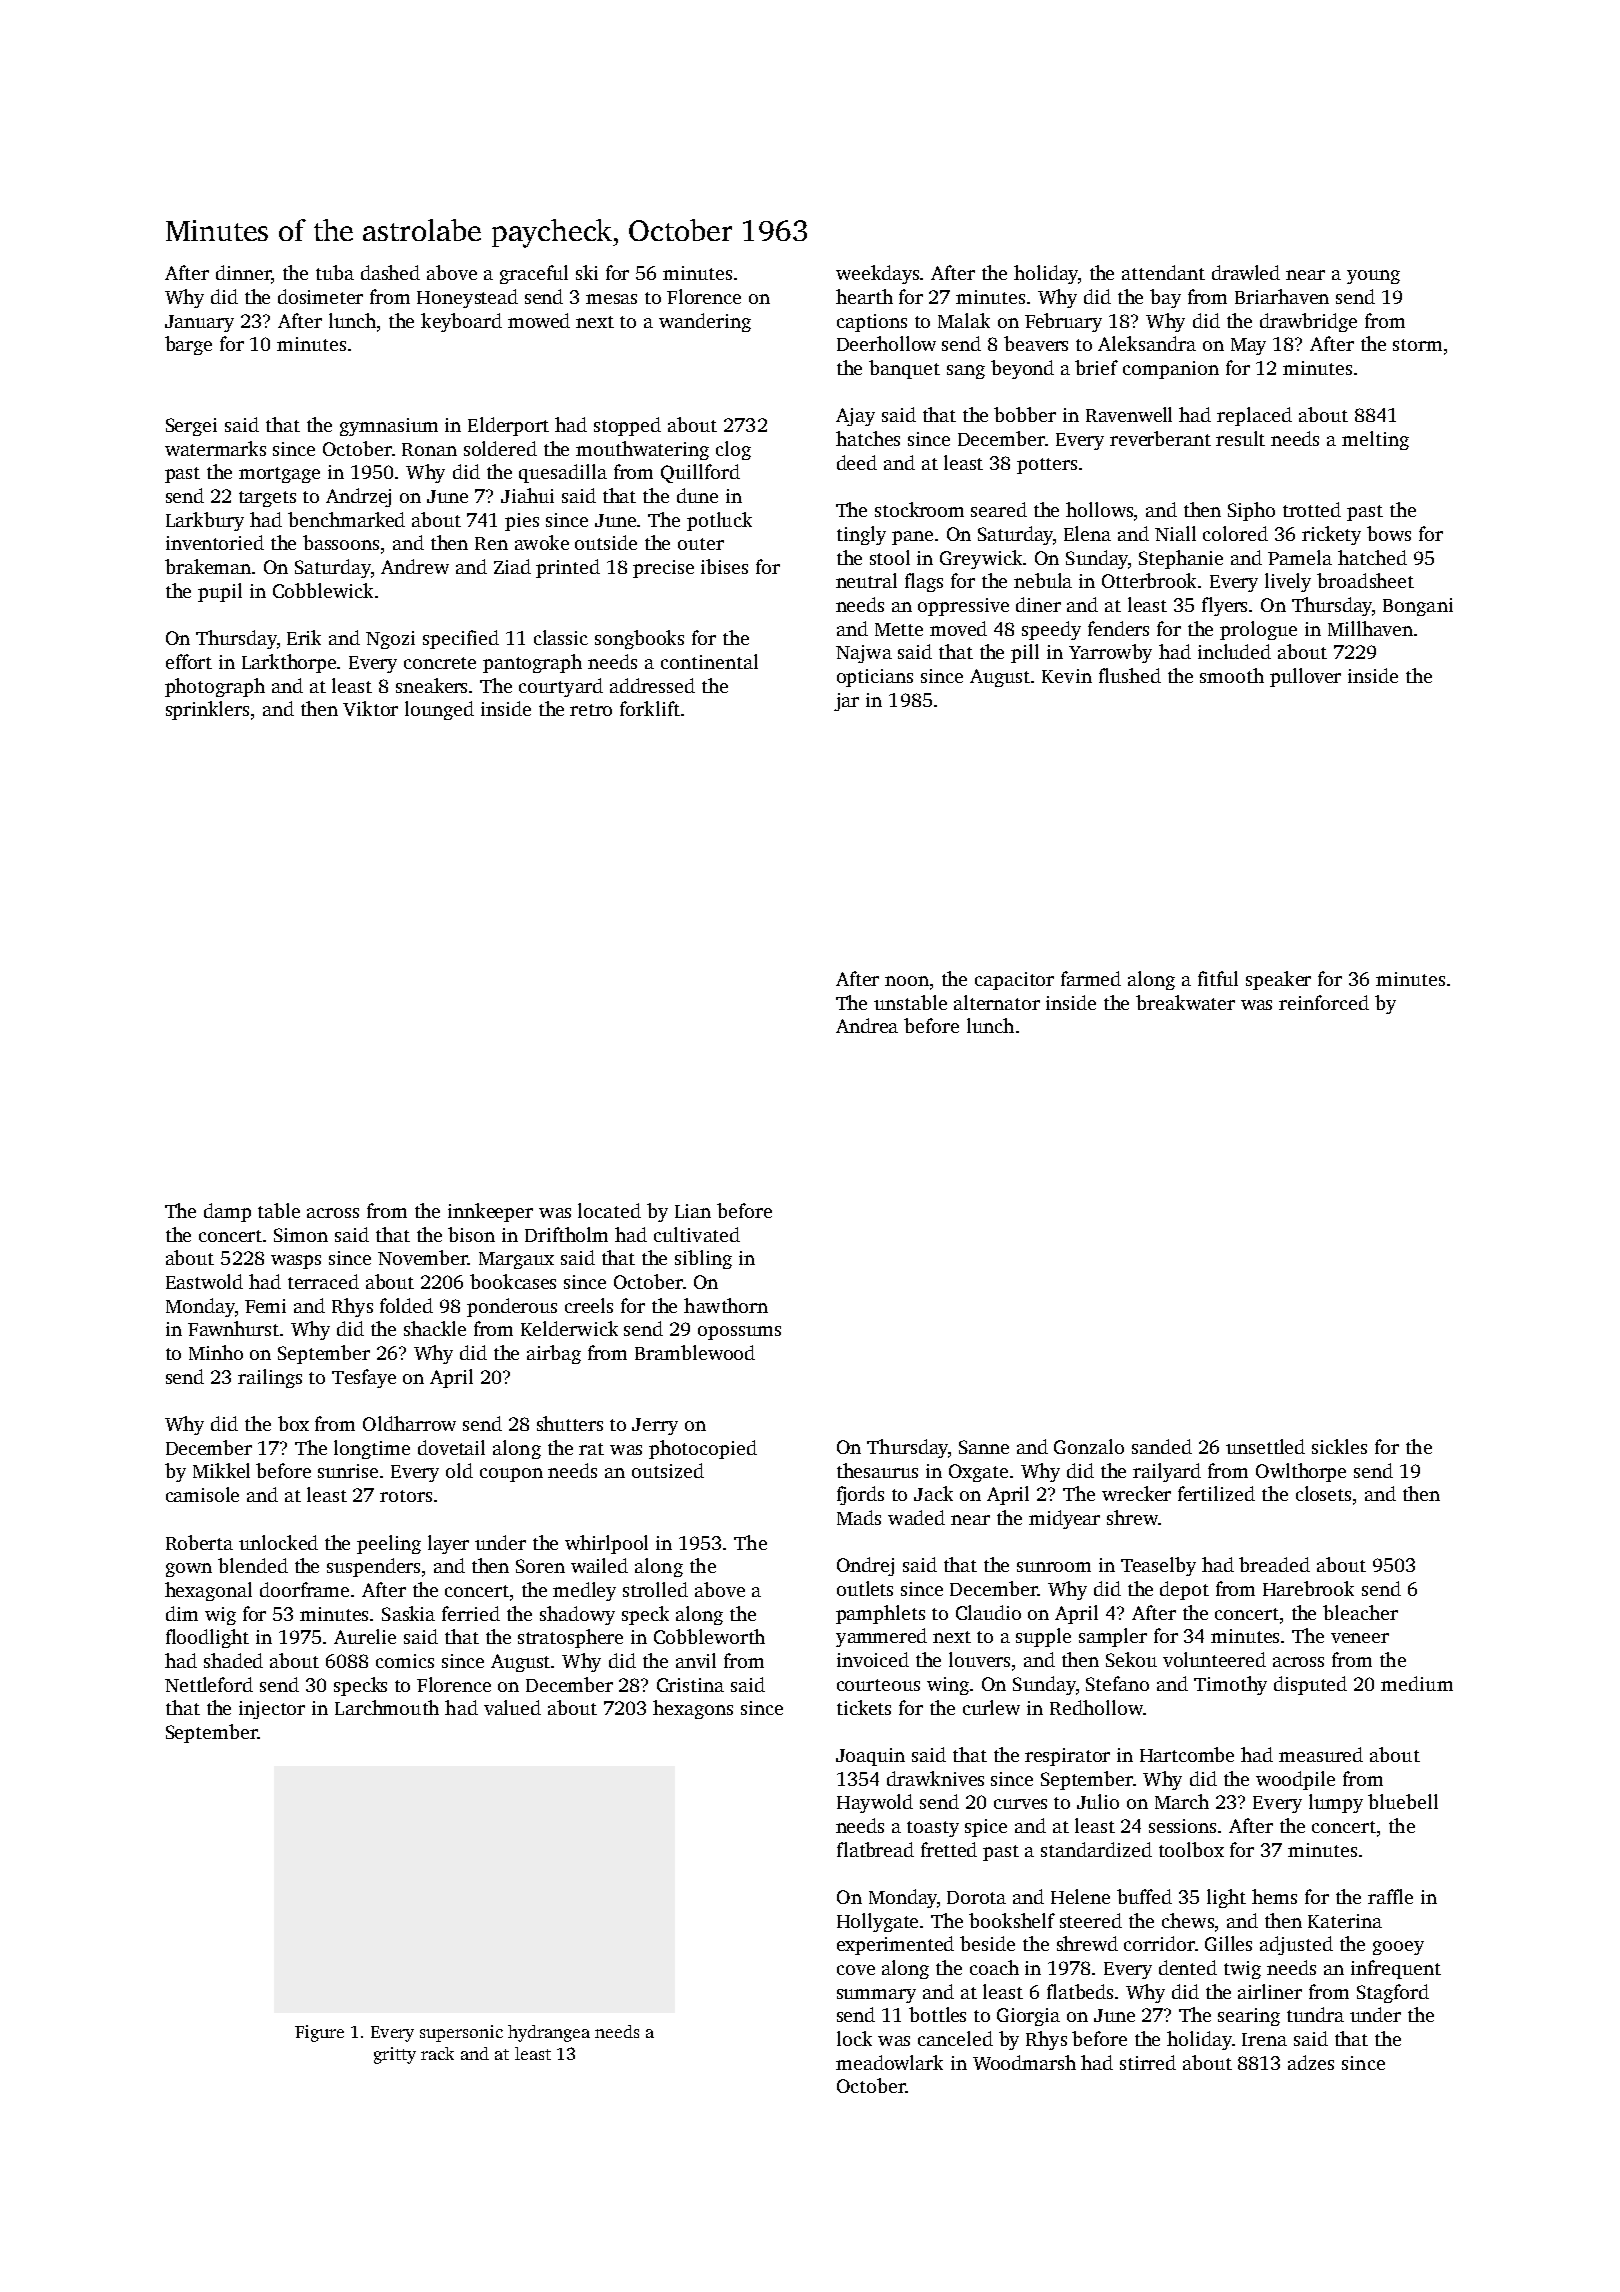  What do you see at coordinates (549, 2033) in the screenshot?
I see `hydrangea` at bounding box center [549, 2033].
